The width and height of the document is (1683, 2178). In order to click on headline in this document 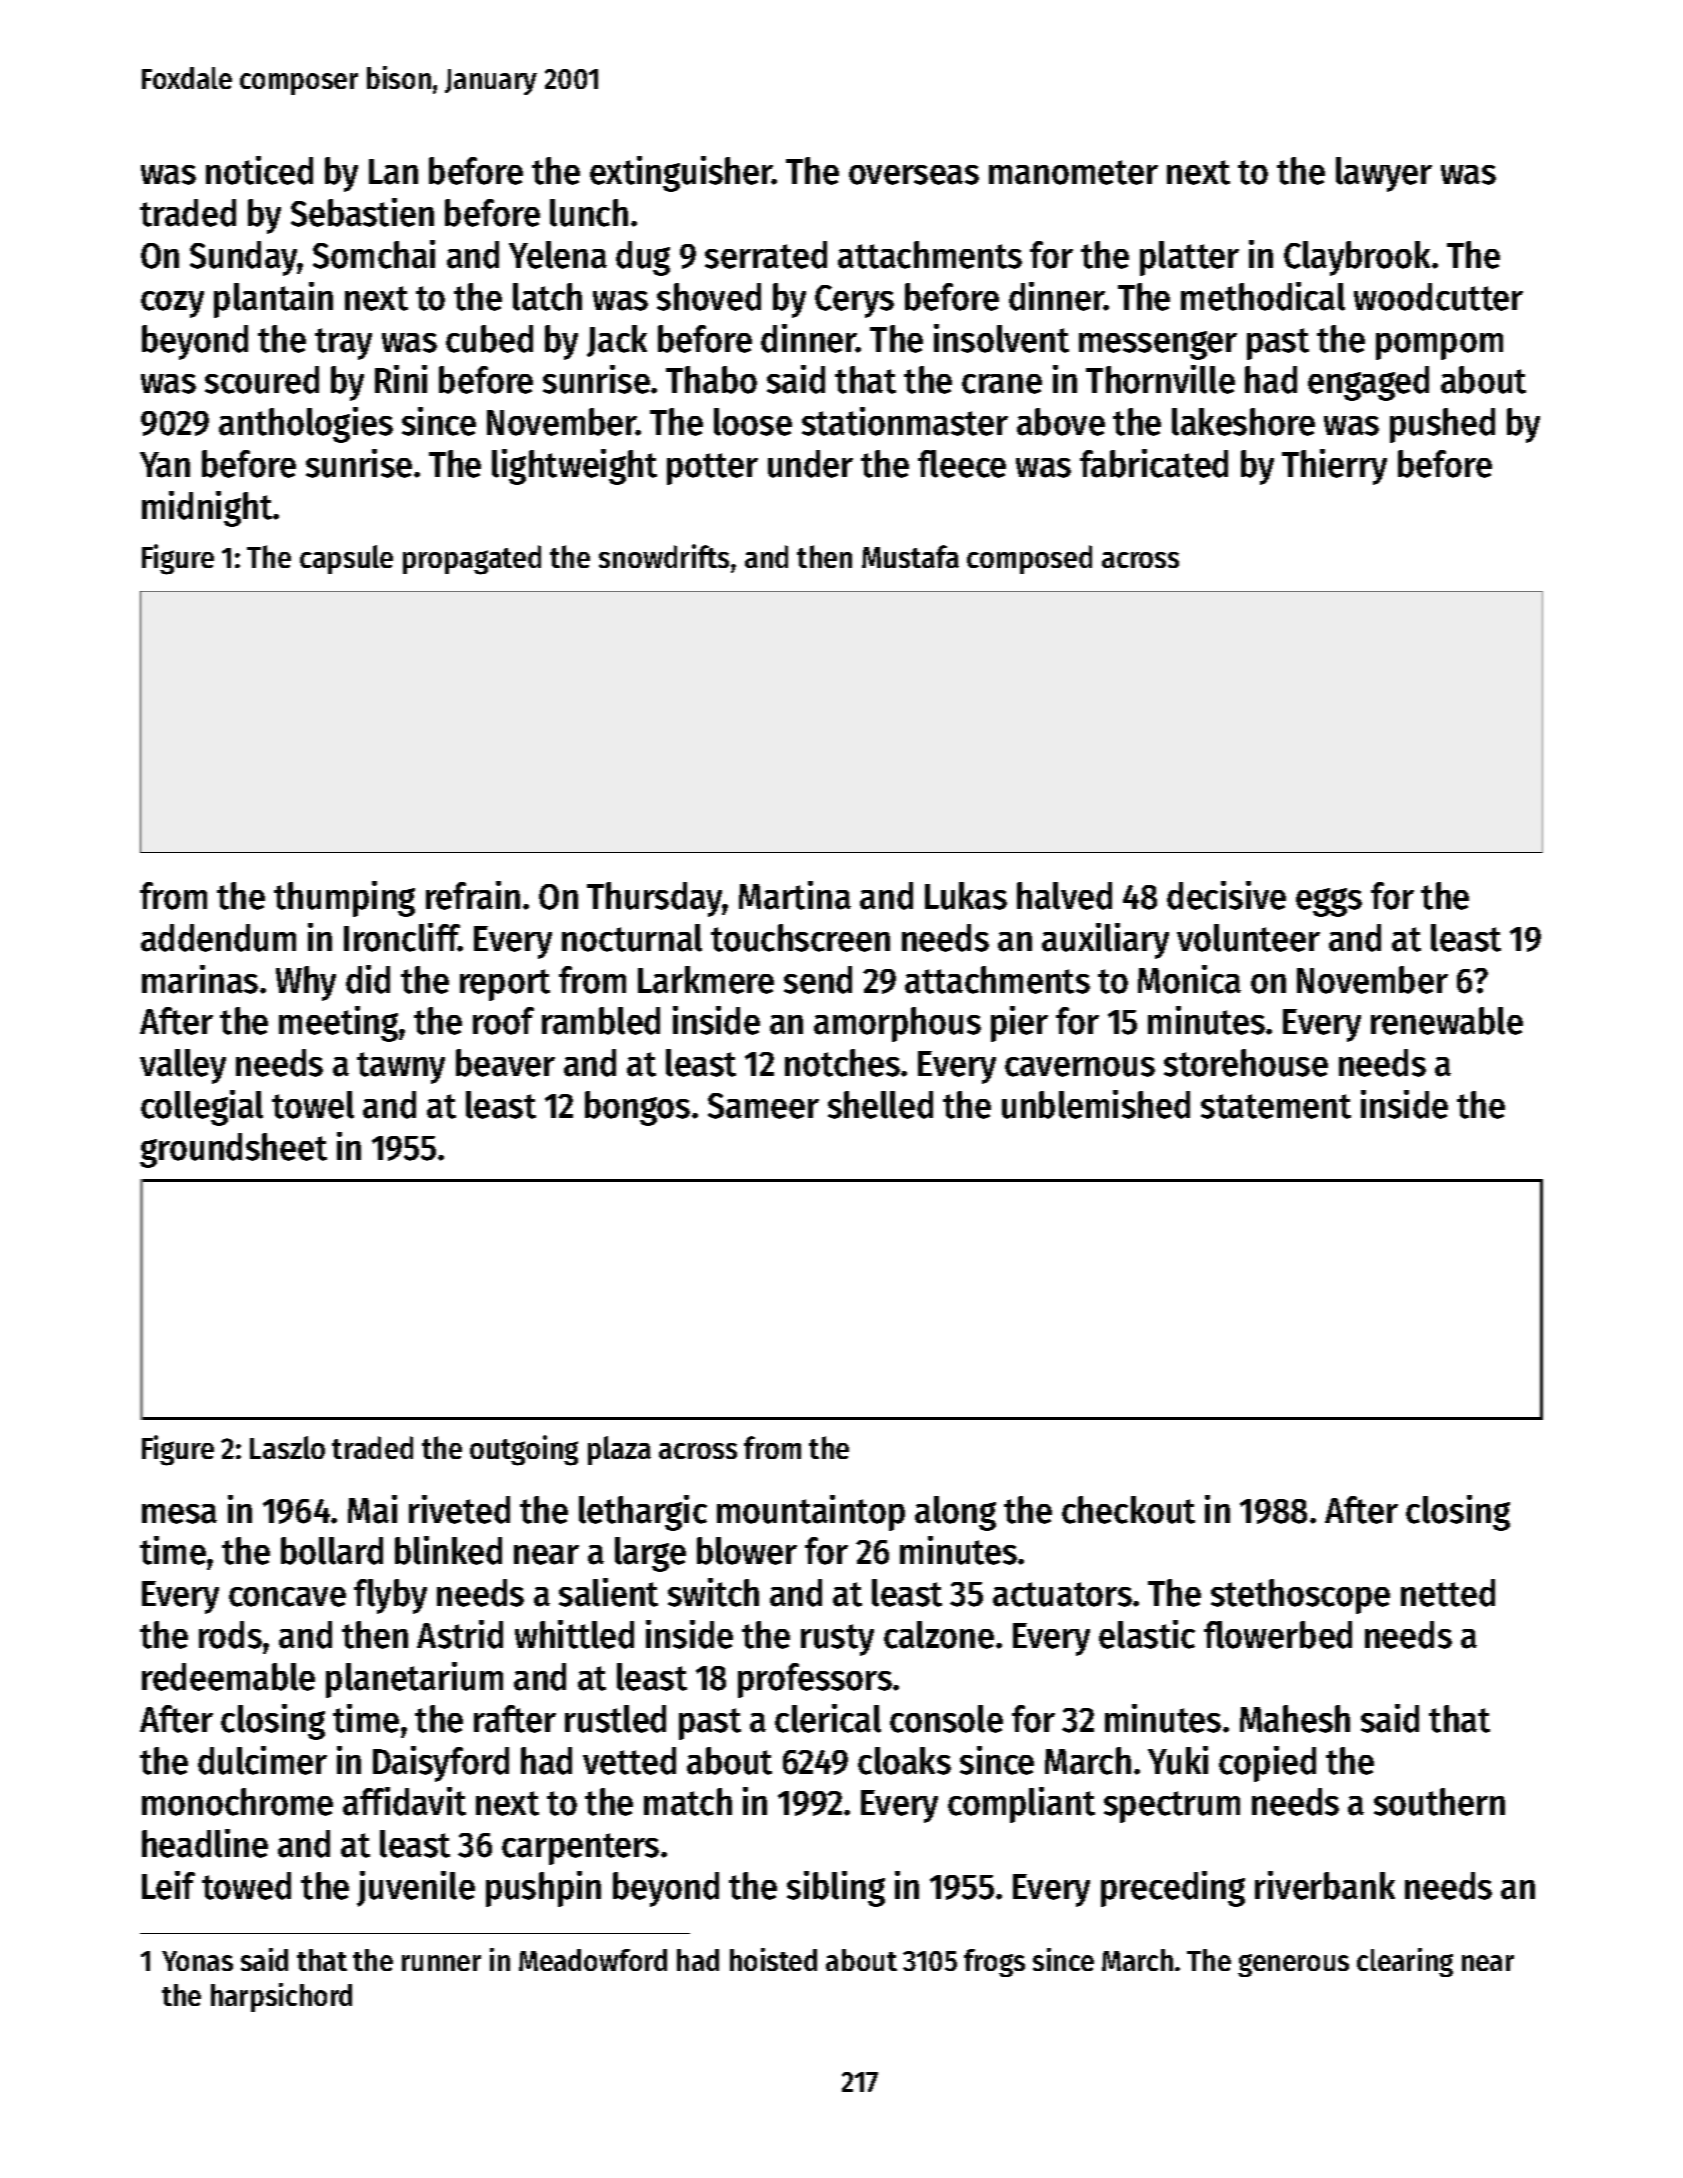, I will do `click(205, 1843)`.
